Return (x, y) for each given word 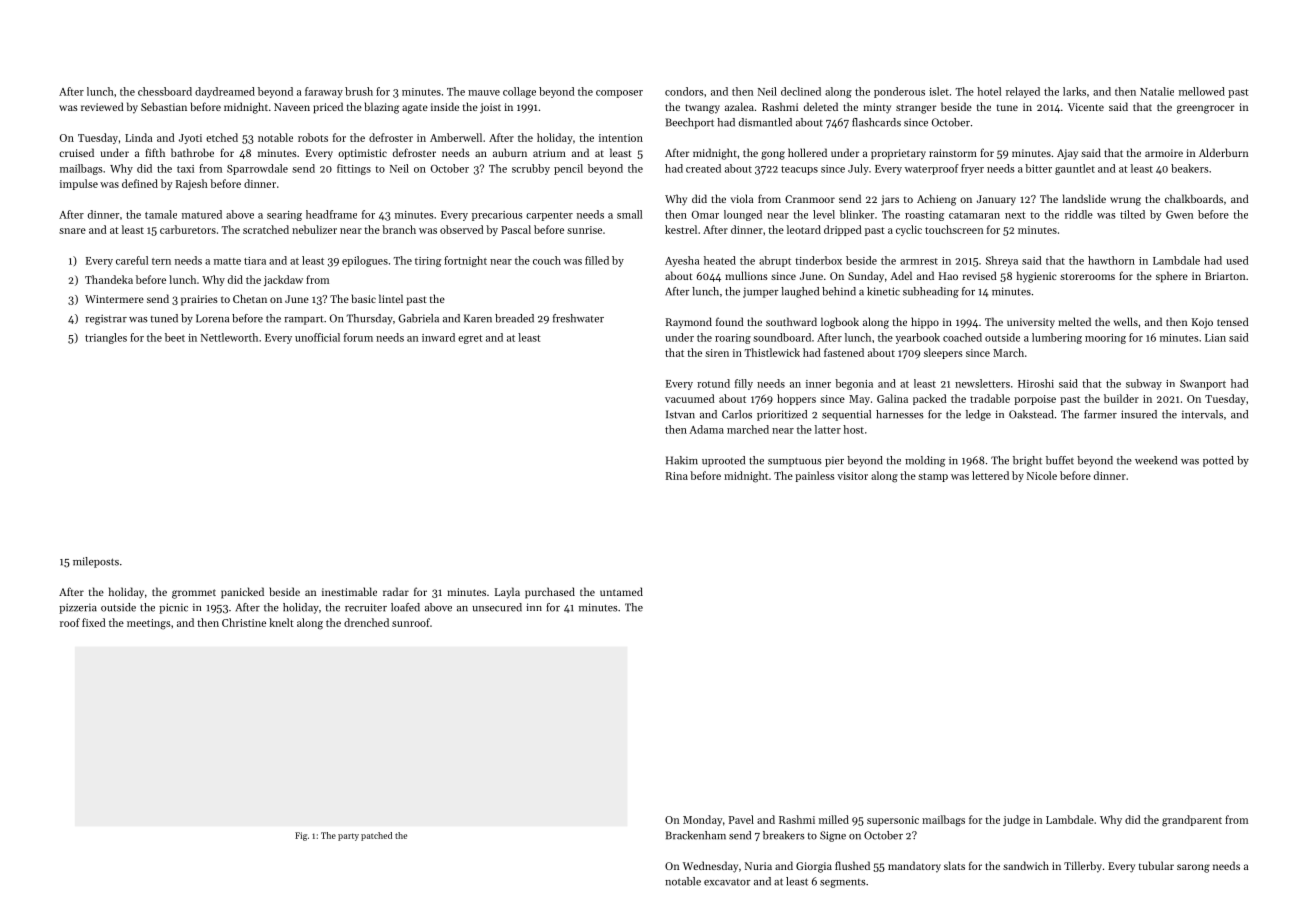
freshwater (578, 318)
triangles (106, 338)
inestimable (349, 591)
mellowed (1202, 91)
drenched (366, 622)
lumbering (1057, 338)
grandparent (1192, 821)
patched (376, 836)
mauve (484, 93)
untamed (621, 591)
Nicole (1042, 475)
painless (815, 476)
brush (359, 91)
